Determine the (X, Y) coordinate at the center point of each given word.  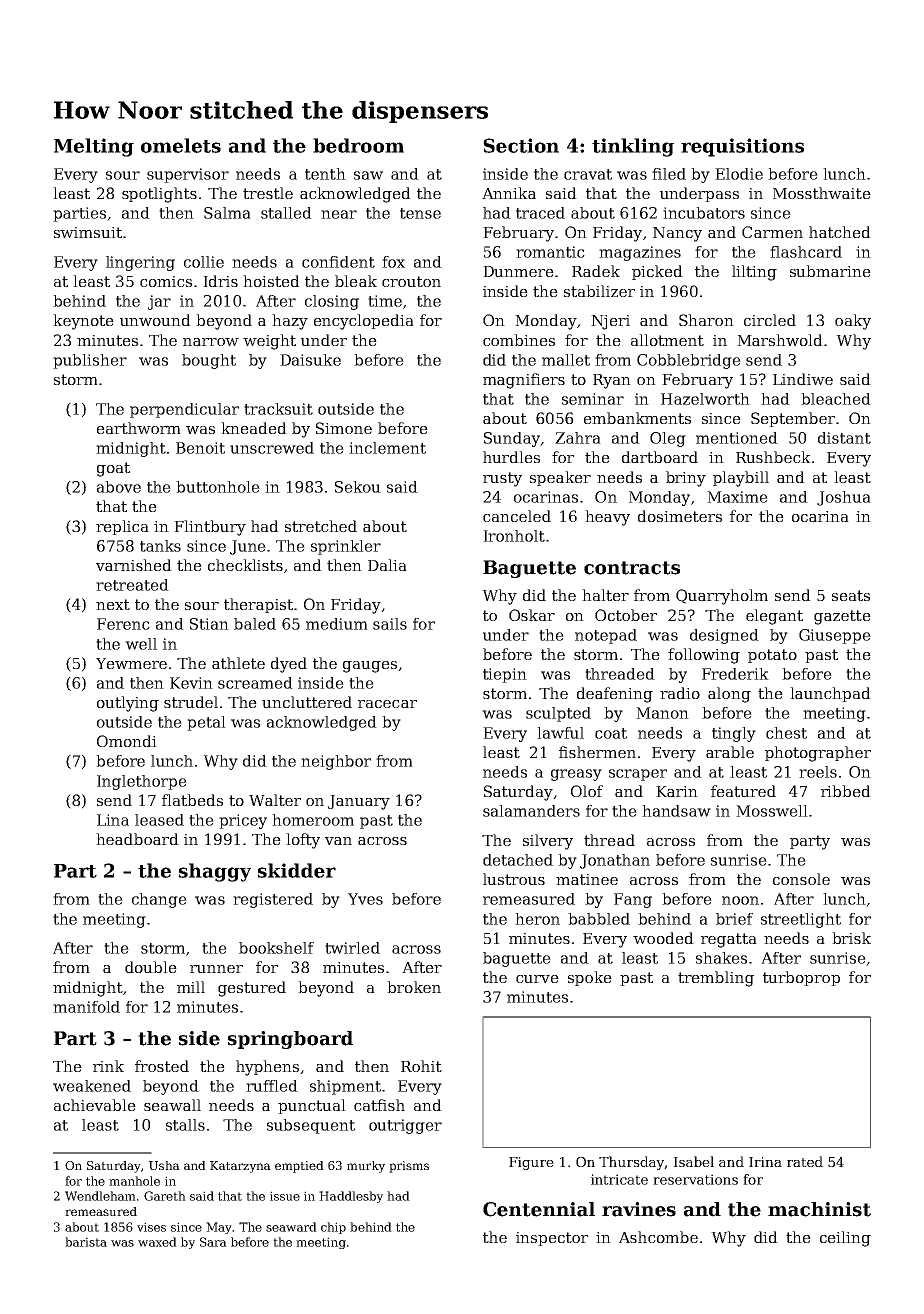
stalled (286, 213)
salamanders (531, 811)
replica (122, 527)
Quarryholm (722, 597)
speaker (560, 478)
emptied (299, 1167)
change (159, 900)
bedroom (358, 145)
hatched (840, 232)
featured (743, 791)
